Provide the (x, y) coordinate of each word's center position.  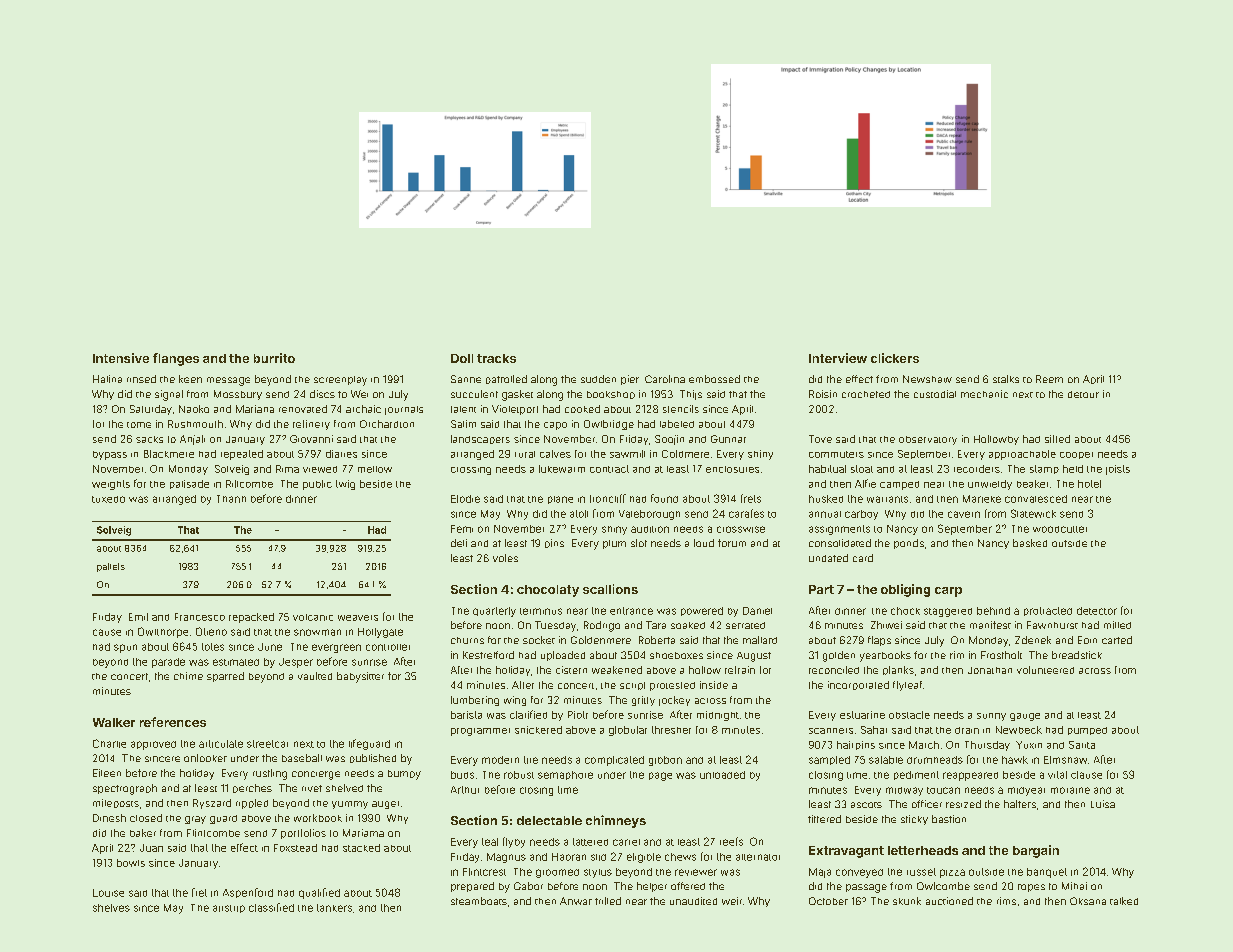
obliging (905, 590)
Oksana (1088, 901)
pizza (952, 873)
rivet (312, 788)
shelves (111, 908)
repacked (251, 618)
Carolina (665, 379)
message (228, 381)
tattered (590, 842)
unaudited (693, 901)
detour (1083, 394)
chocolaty (548, 591)
